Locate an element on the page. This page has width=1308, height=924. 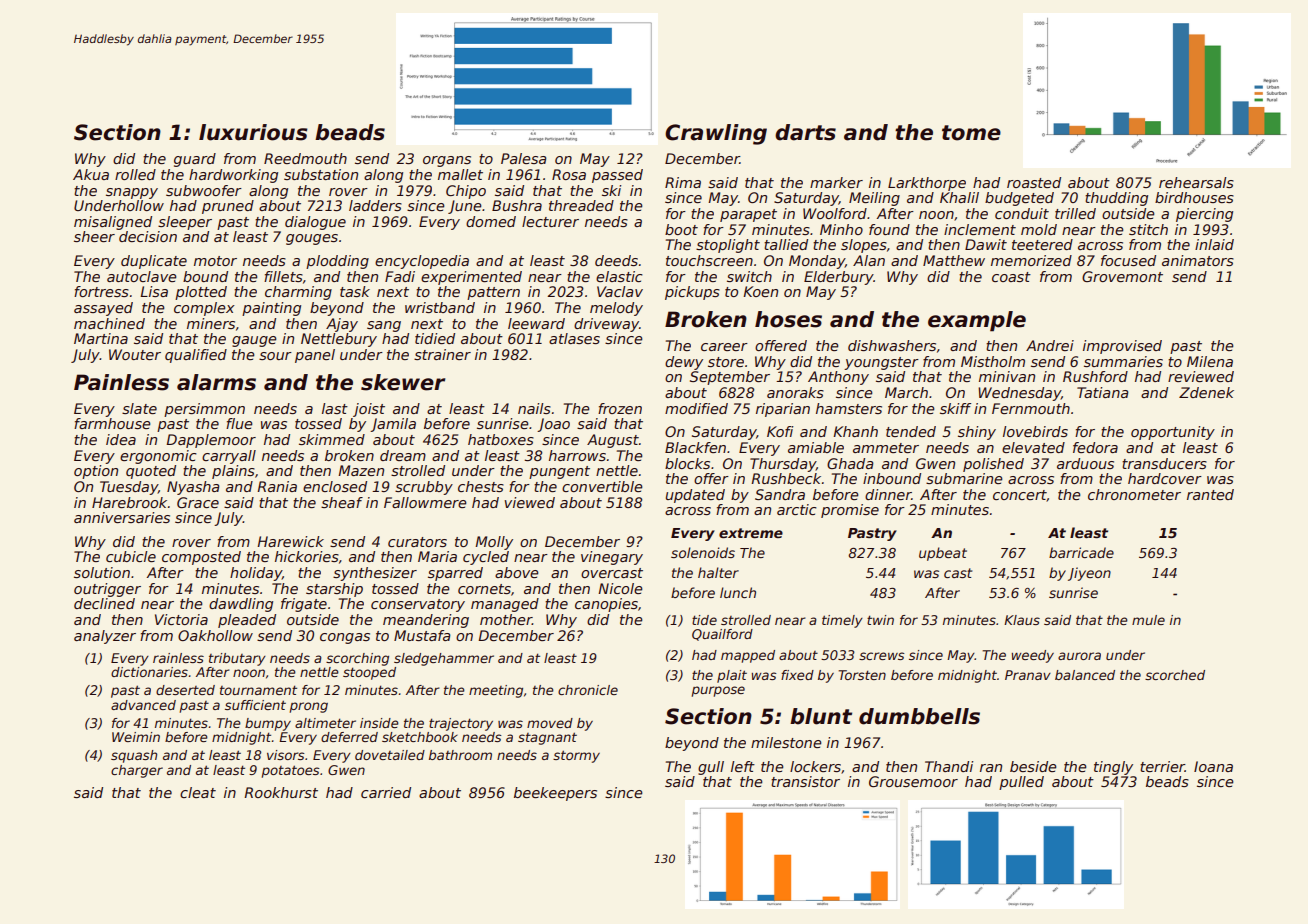
advanced is located at coordinates (143, 705).
